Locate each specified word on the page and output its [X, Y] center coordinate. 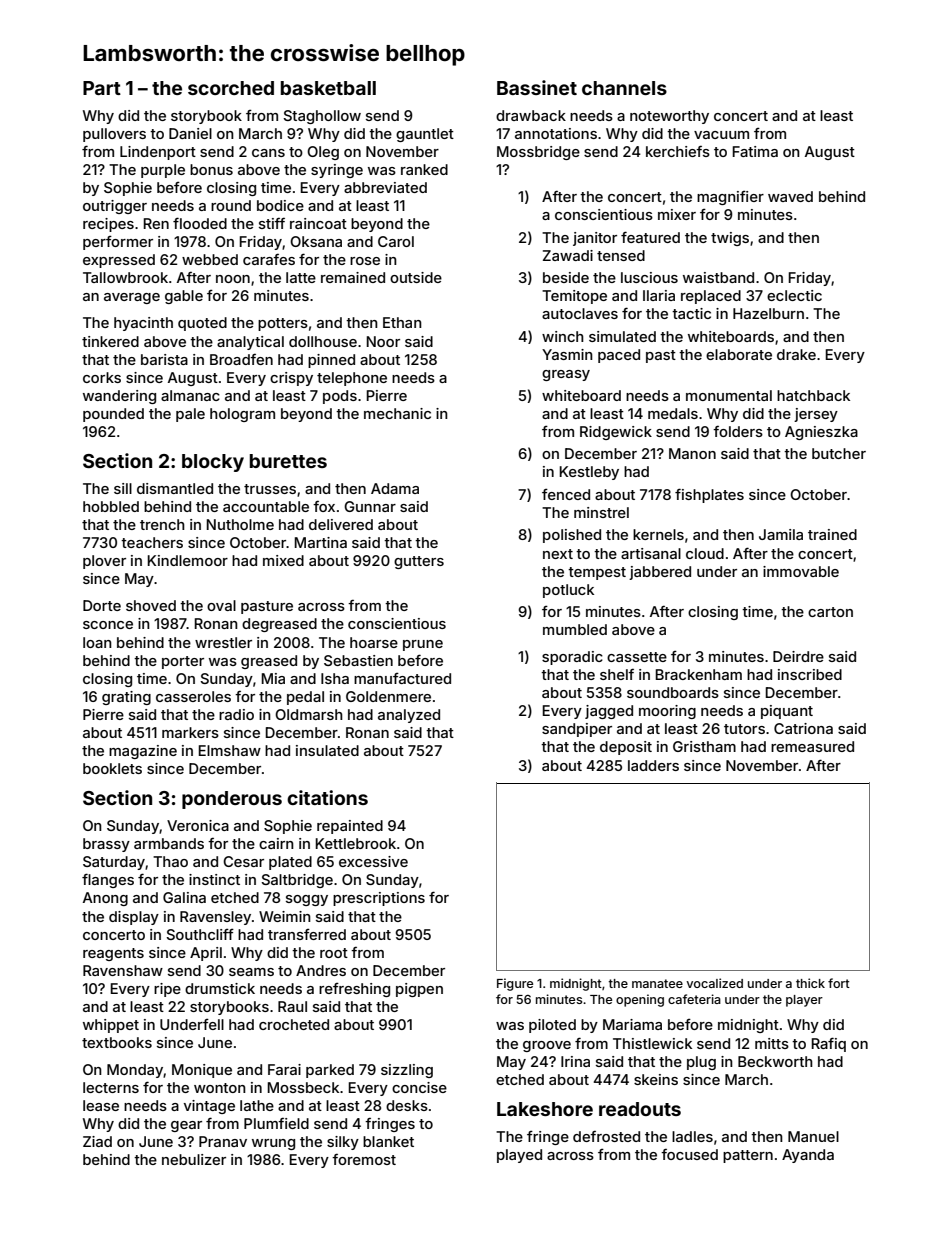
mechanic [397, 413]
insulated [327, 750]
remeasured [812, 746]
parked [330, 1071]
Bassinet [537, 87]
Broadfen [241, 359]
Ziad [97, 1141]
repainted [350, 827]
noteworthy [669, 117]
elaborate [739, 354]
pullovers [114, 135]
